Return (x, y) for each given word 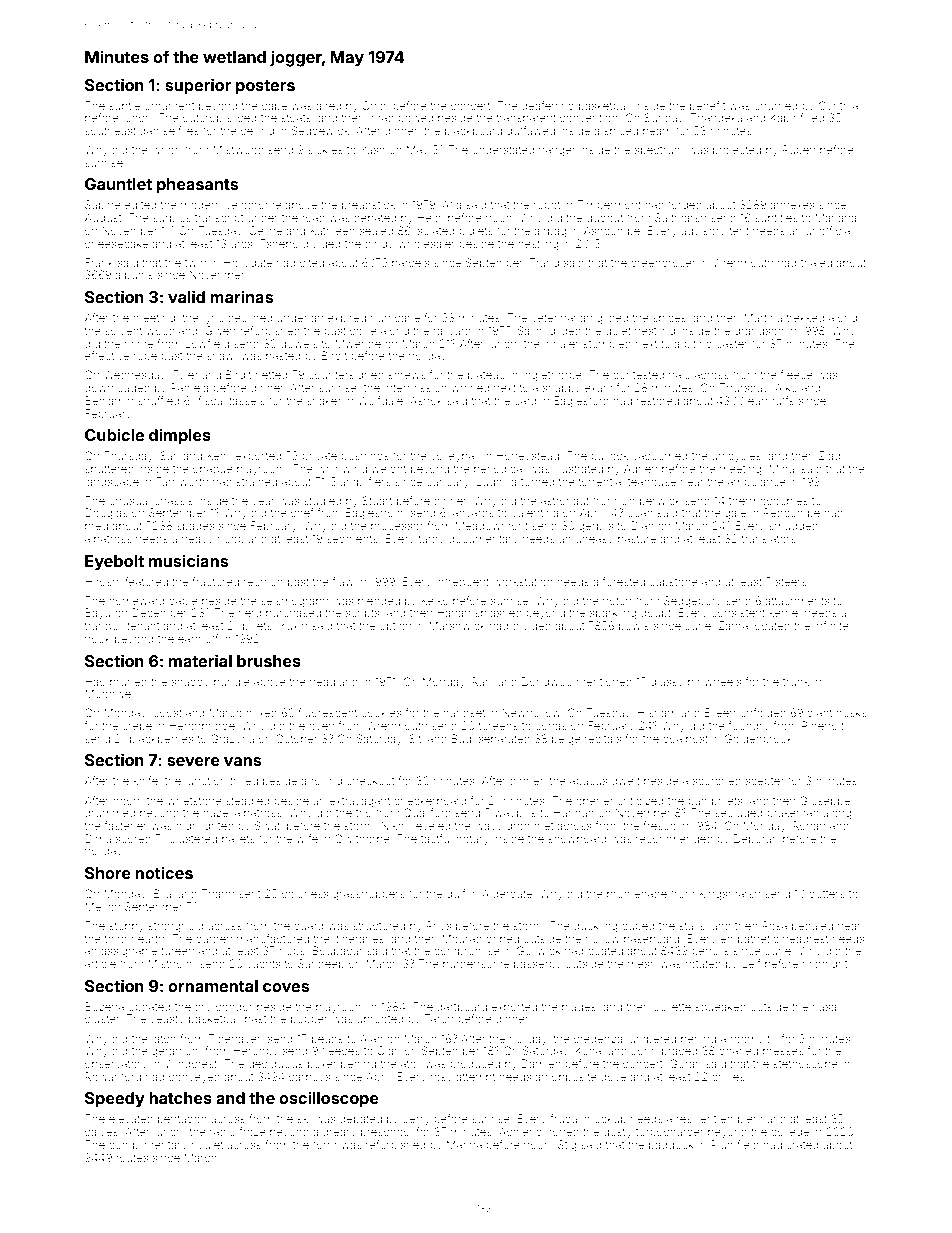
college (790, 1133)
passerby (537, 965)
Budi (463, 738)
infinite (832, 625)
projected (737, 151)
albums (134, 275)
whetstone (194, 801)
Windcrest (190, 1063)
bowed (416, 118)
